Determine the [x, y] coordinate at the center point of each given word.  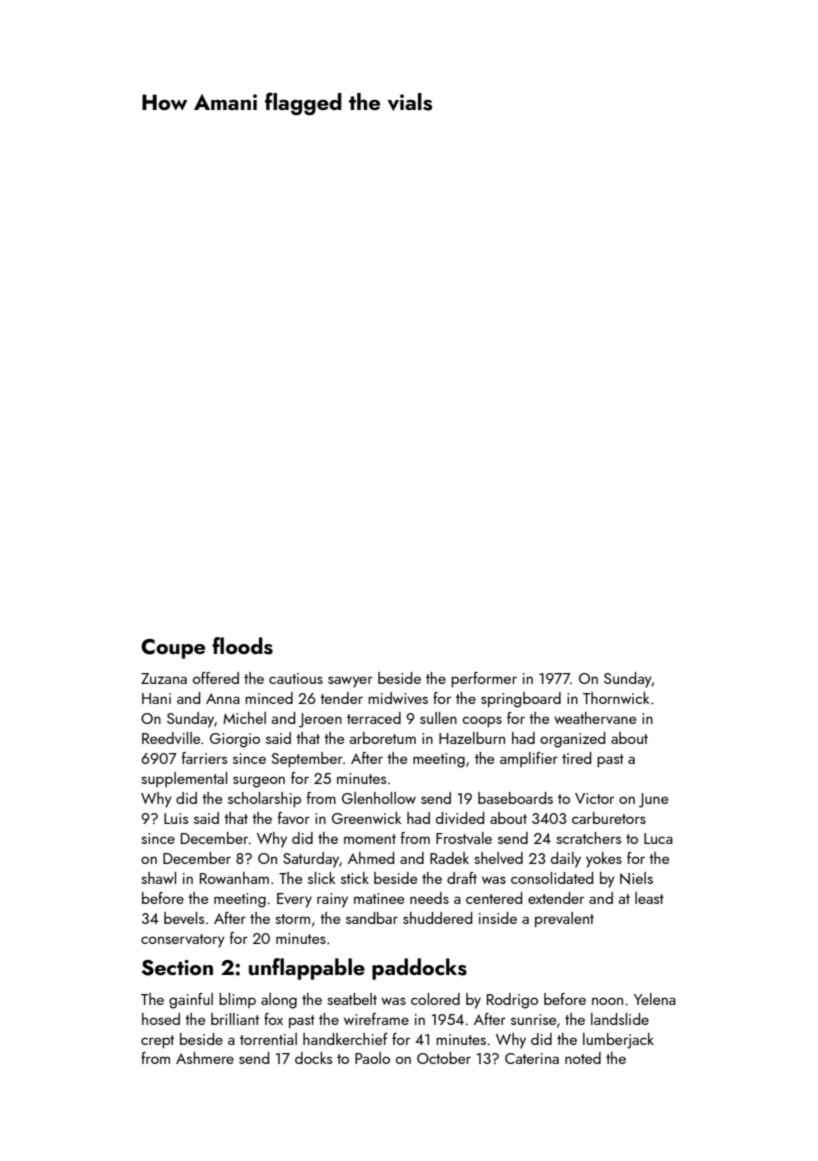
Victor [594, 798]
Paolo [372, 1058]
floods [242, 646]
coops [482, 722]
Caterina [532, 1058]
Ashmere [205, 1058]
